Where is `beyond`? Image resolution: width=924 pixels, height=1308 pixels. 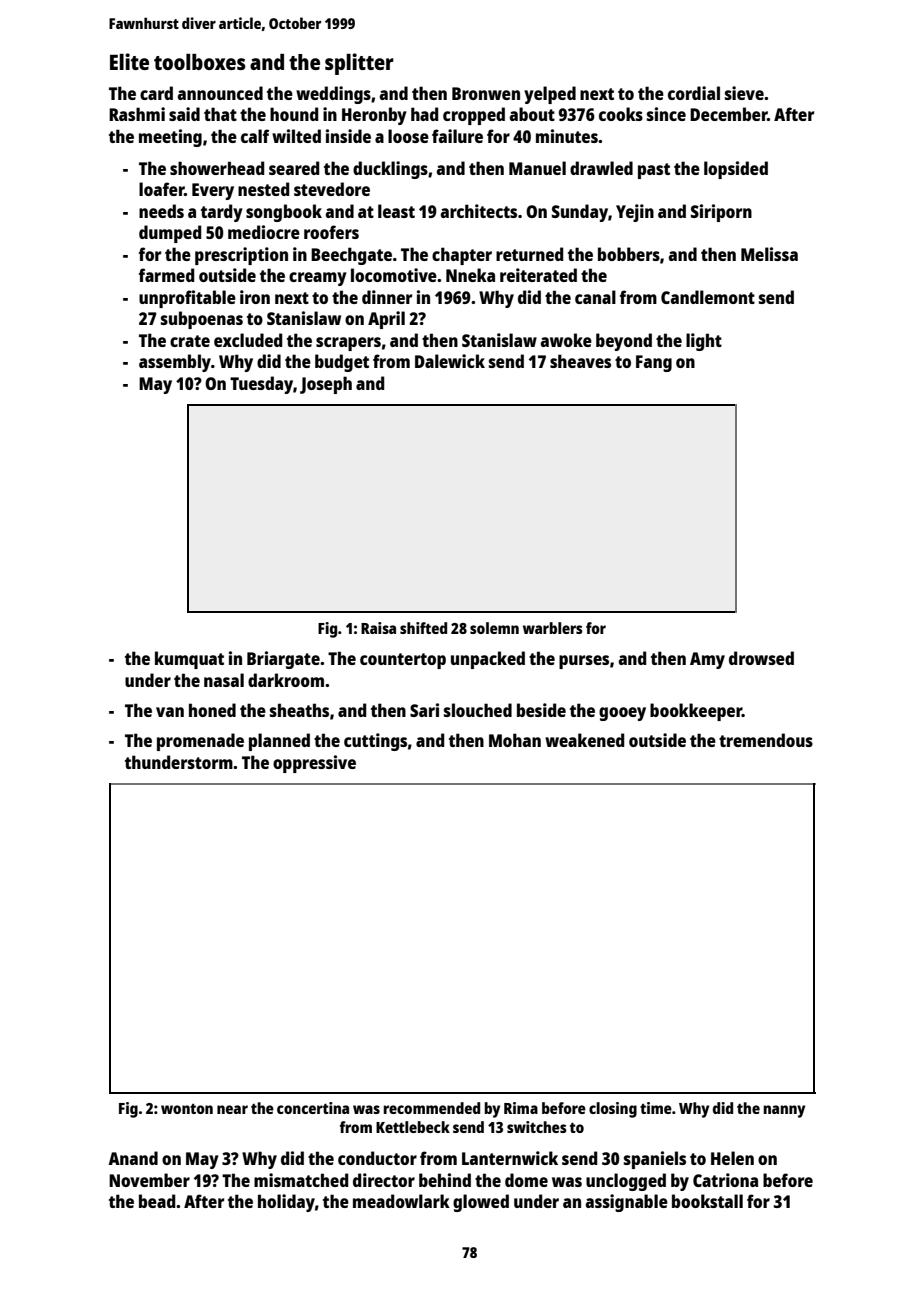
beyond is located at coordinates (624, 342).
